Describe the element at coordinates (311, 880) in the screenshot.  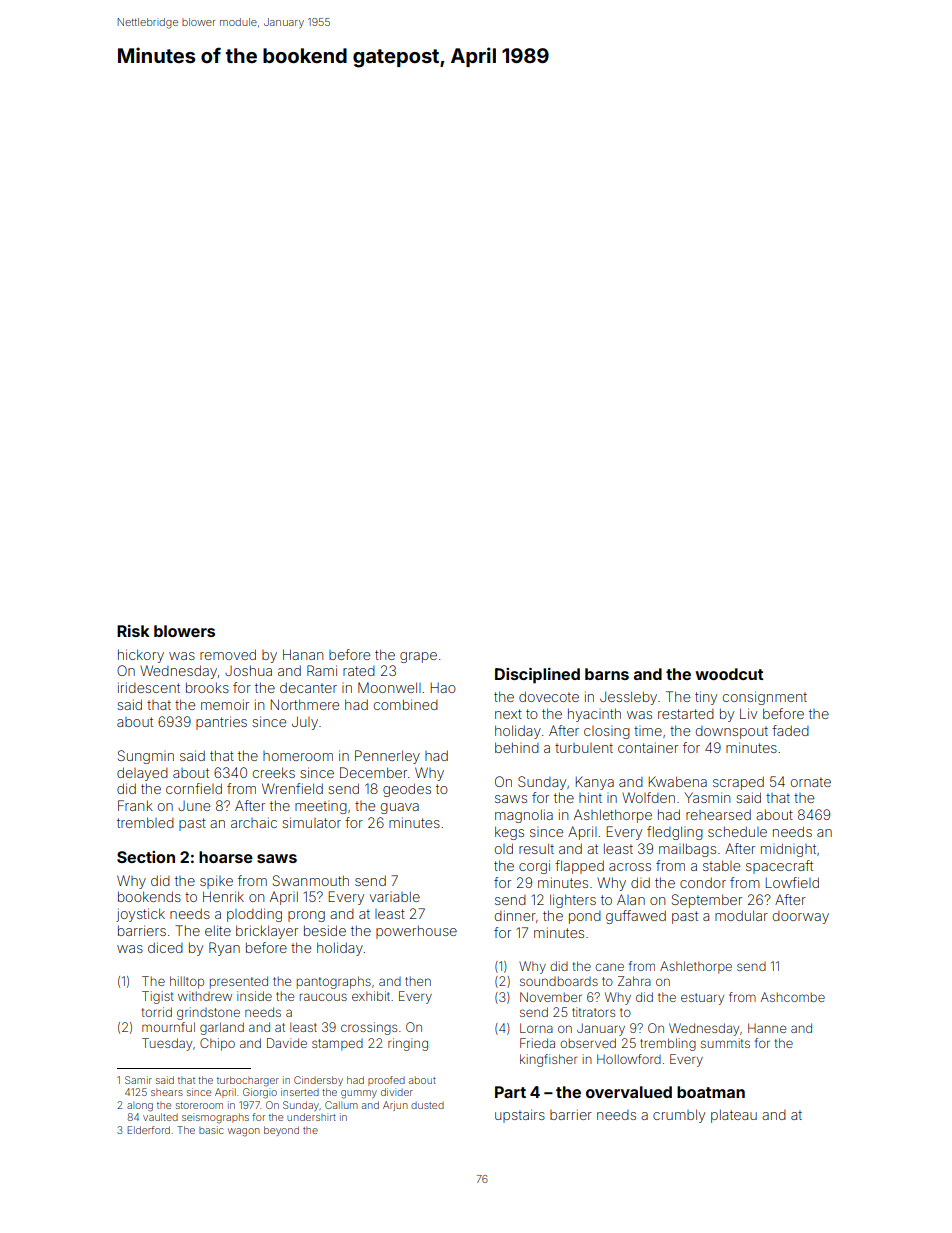
I see `Swanmouth` at that location.
